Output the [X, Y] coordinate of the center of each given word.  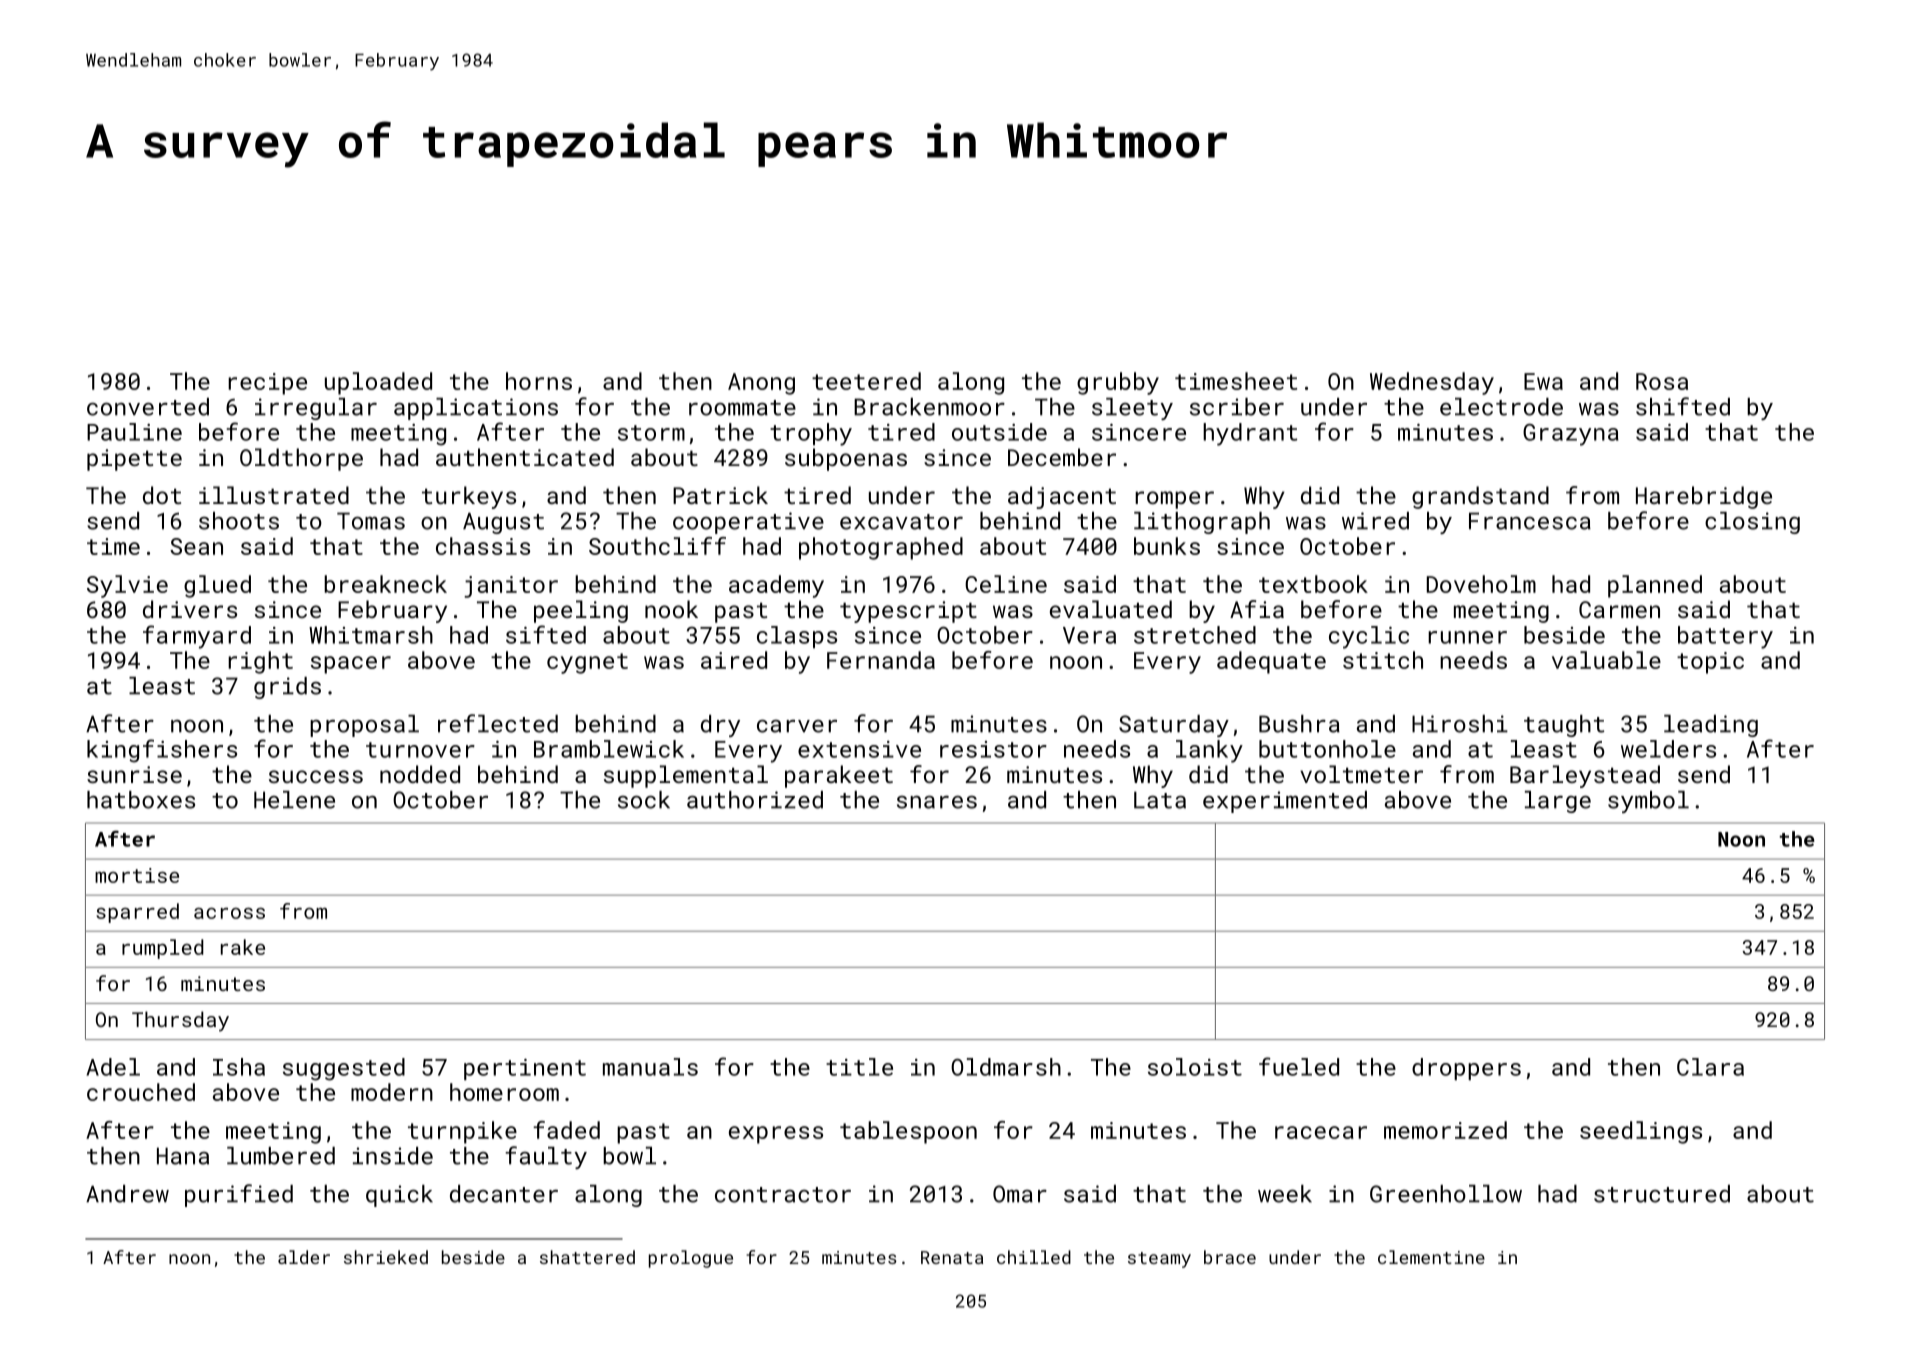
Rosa [1662, 381]
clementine [1431, 1257]
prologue [691, 1259]
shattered [587, 1257]
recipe [267, 384]
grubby [1118, 383]
